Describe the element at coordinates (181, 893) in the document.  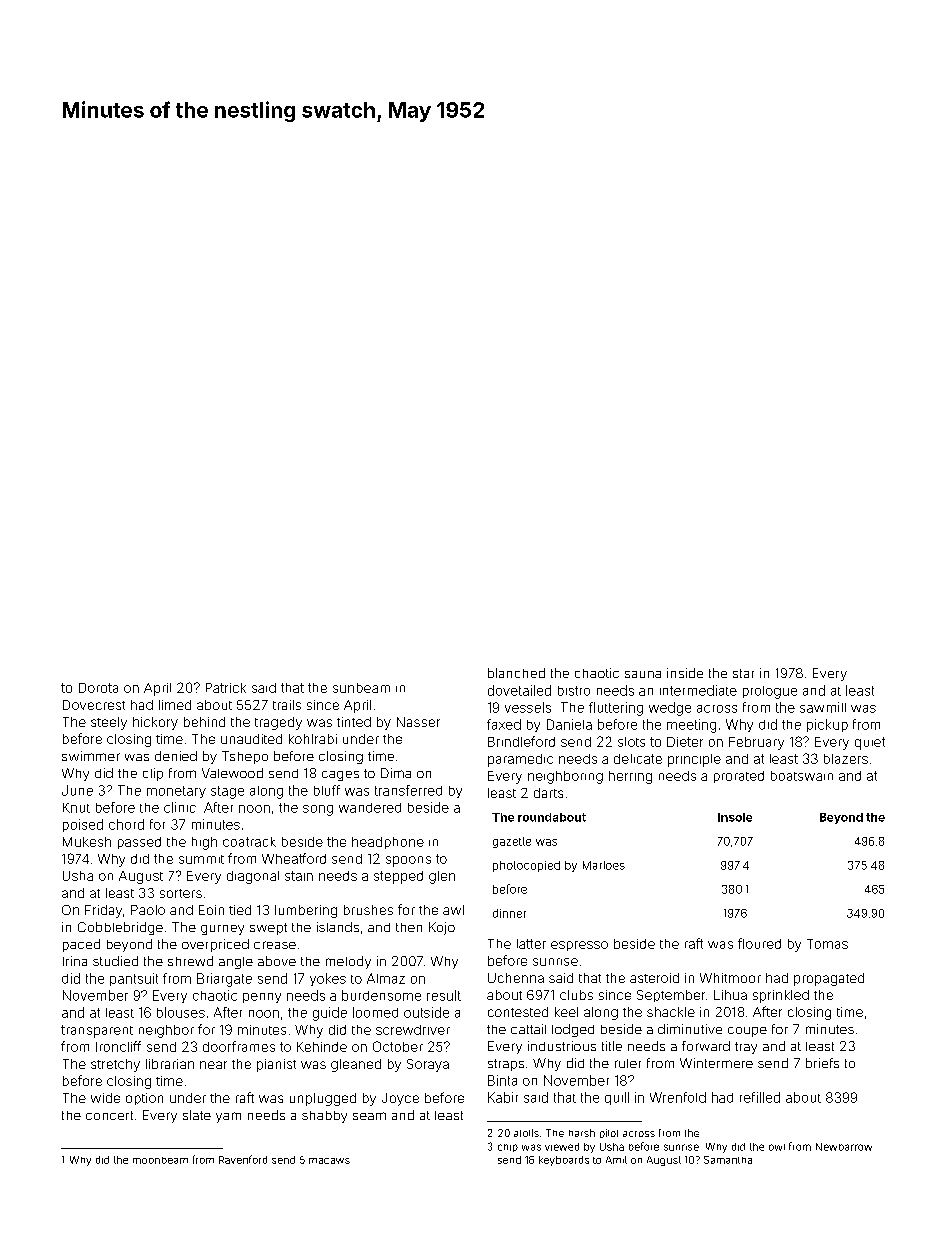
I see `sorters` at that location.
